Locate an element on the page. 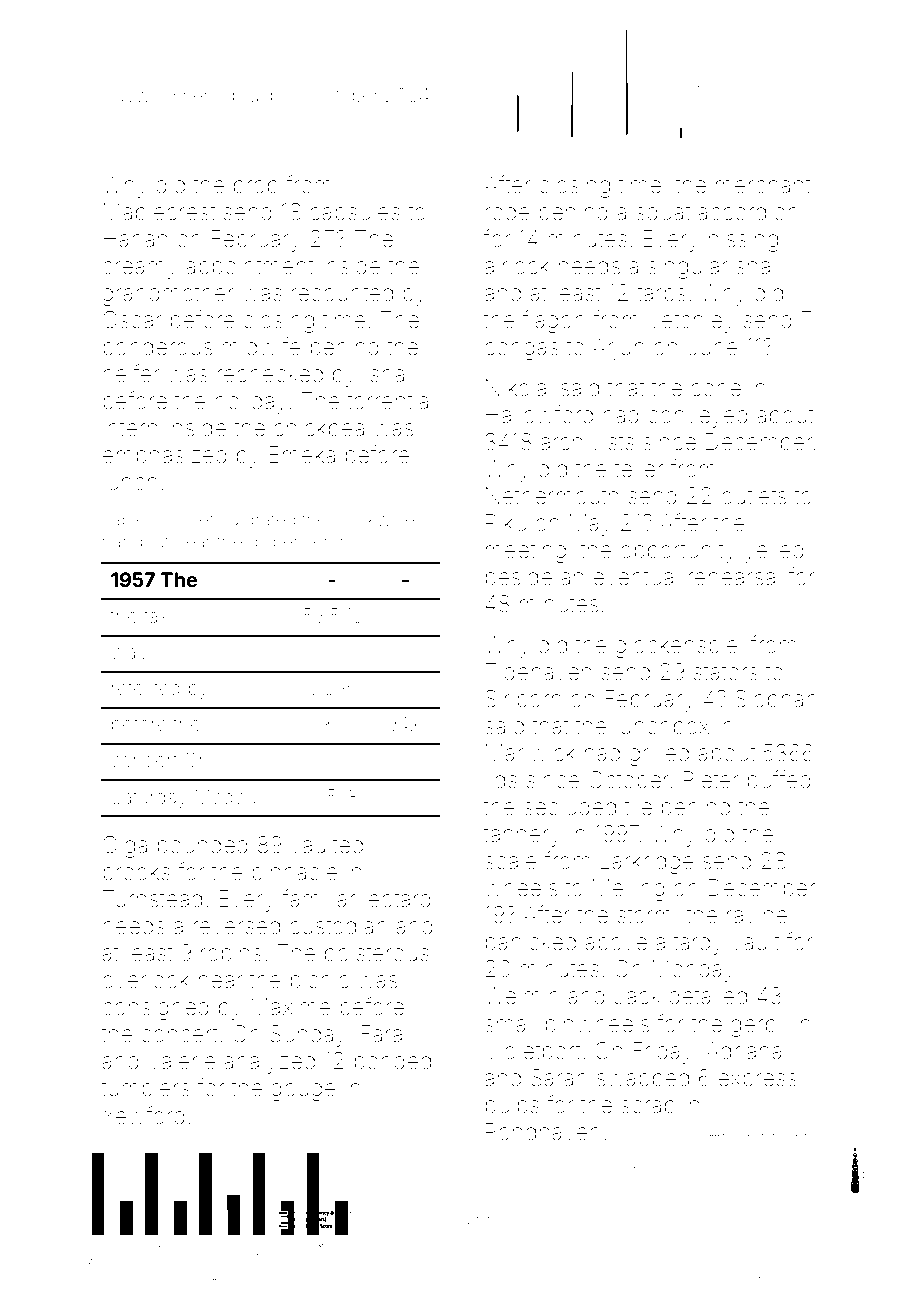  Weimin is located at coordinates (521, 996).
